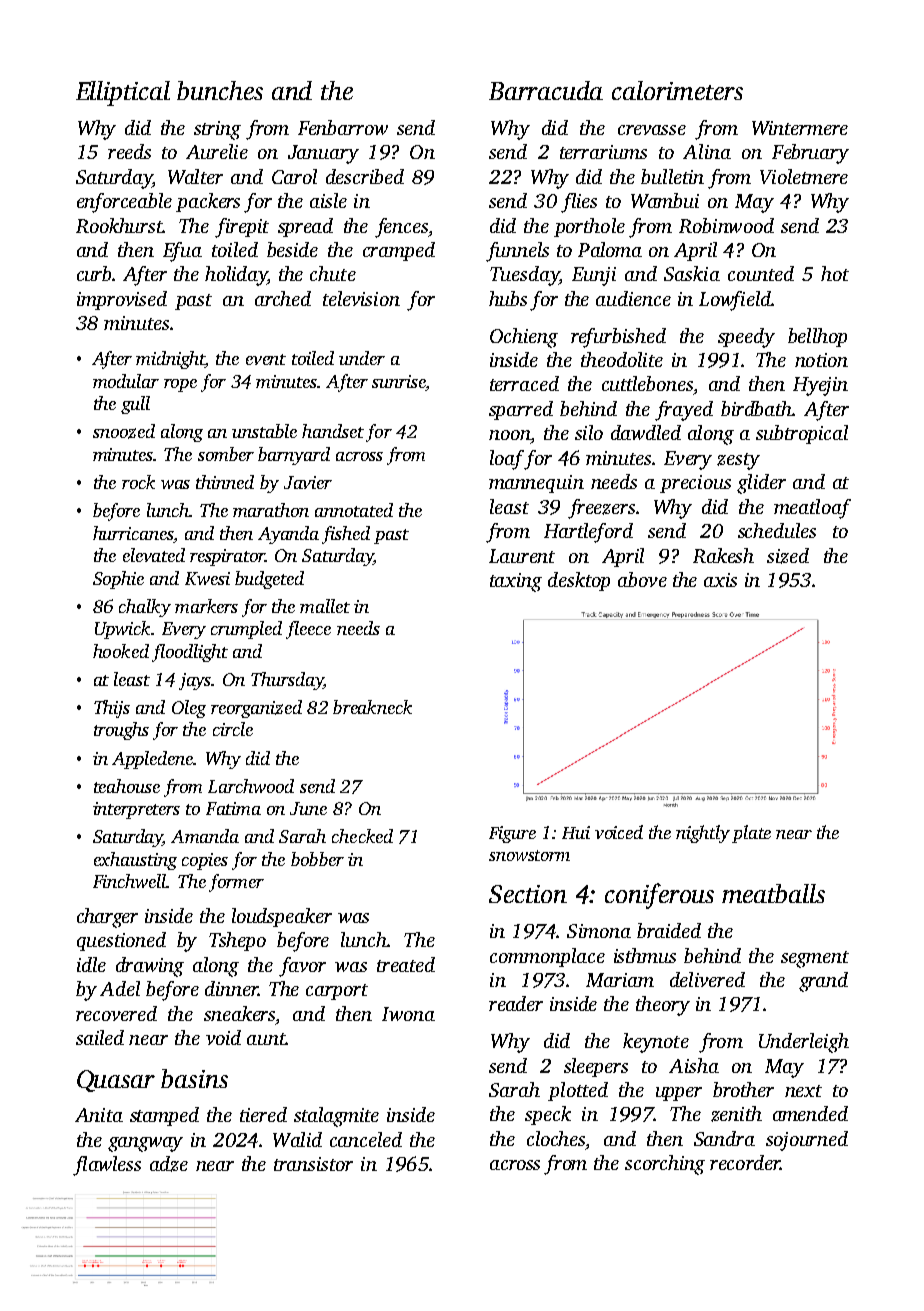  What do you see at coordinates (642, 579) in the screenshot?
I see `above` at bounding box center [642, 579].
